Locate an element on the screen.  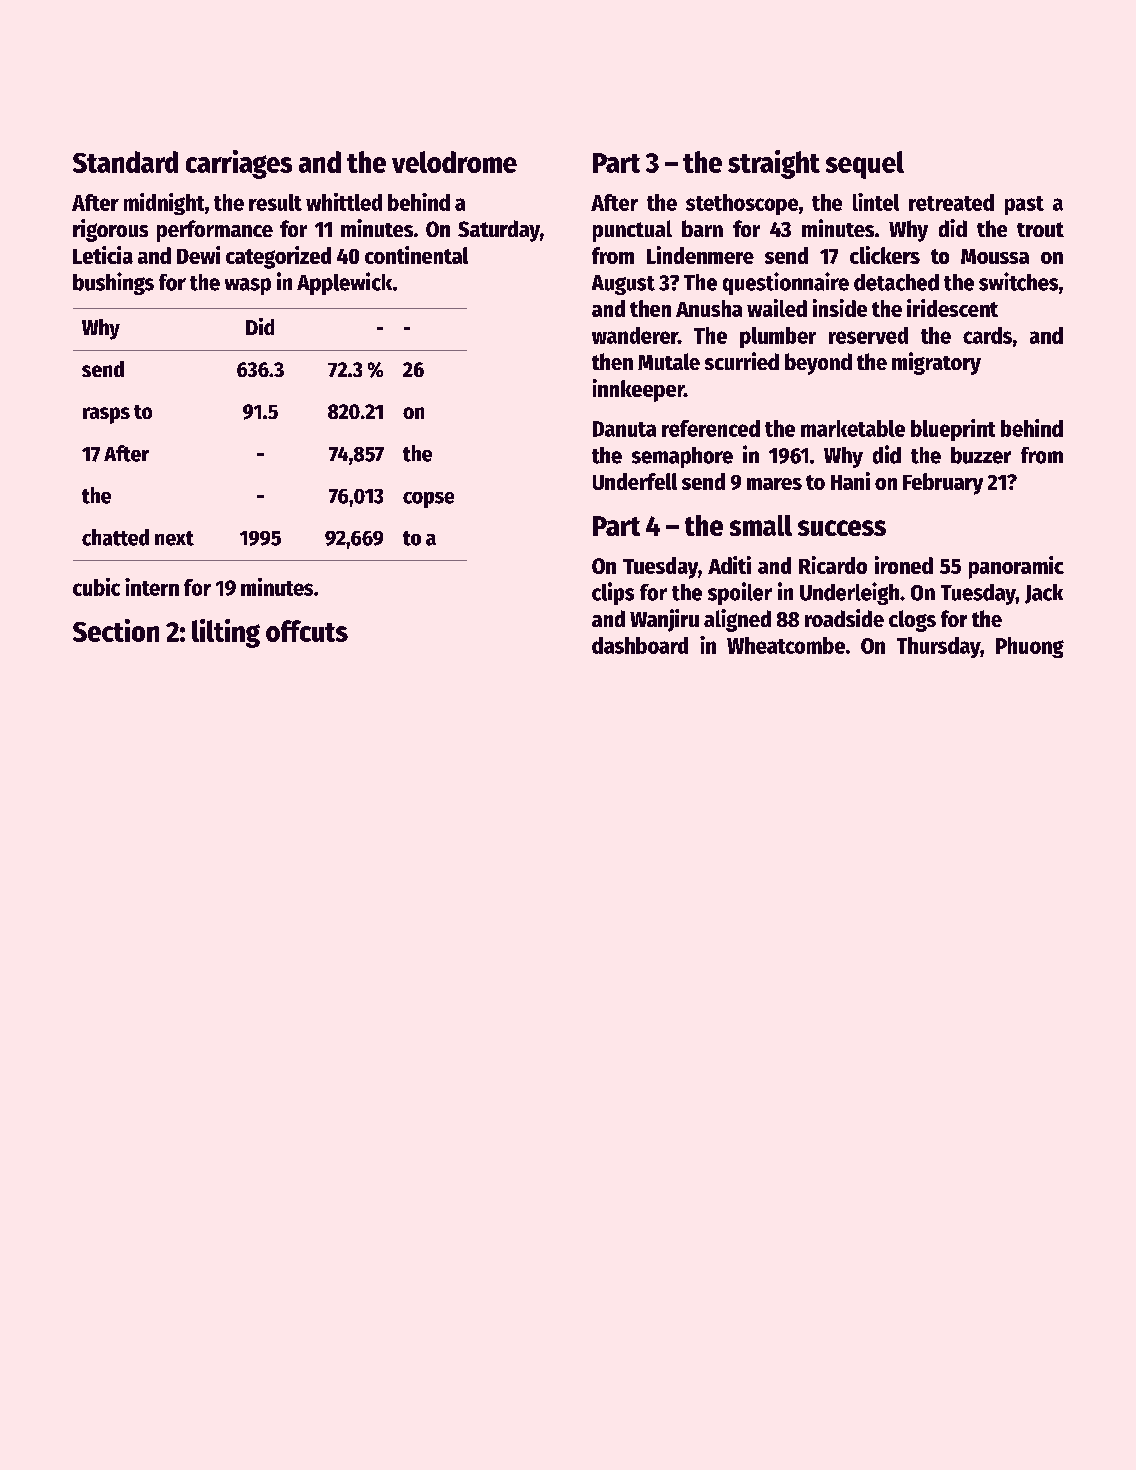
carriages is located at coordinates (239, 164).
